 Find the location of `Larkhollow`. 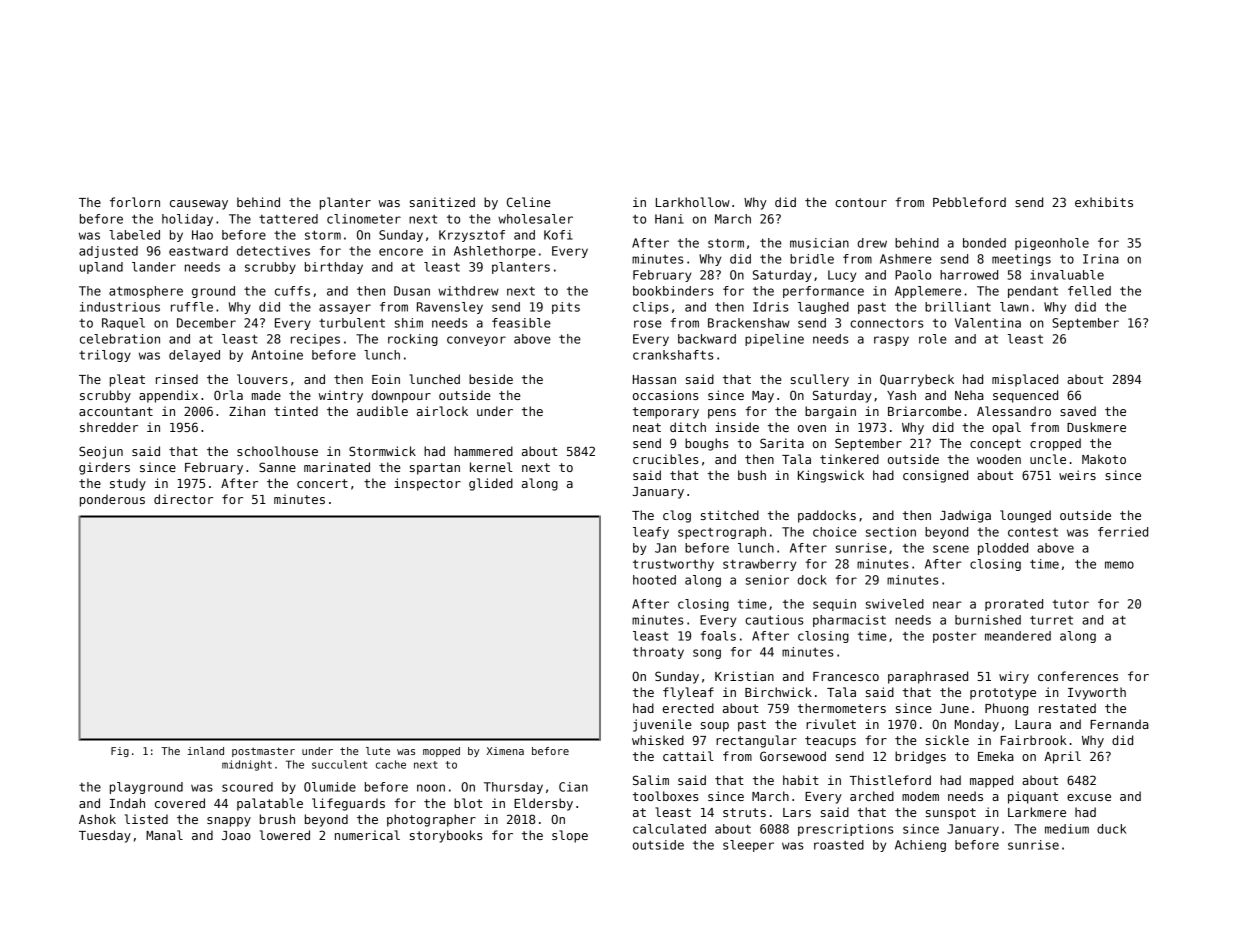

Larkhollow is located at coordinates (693, 202).
